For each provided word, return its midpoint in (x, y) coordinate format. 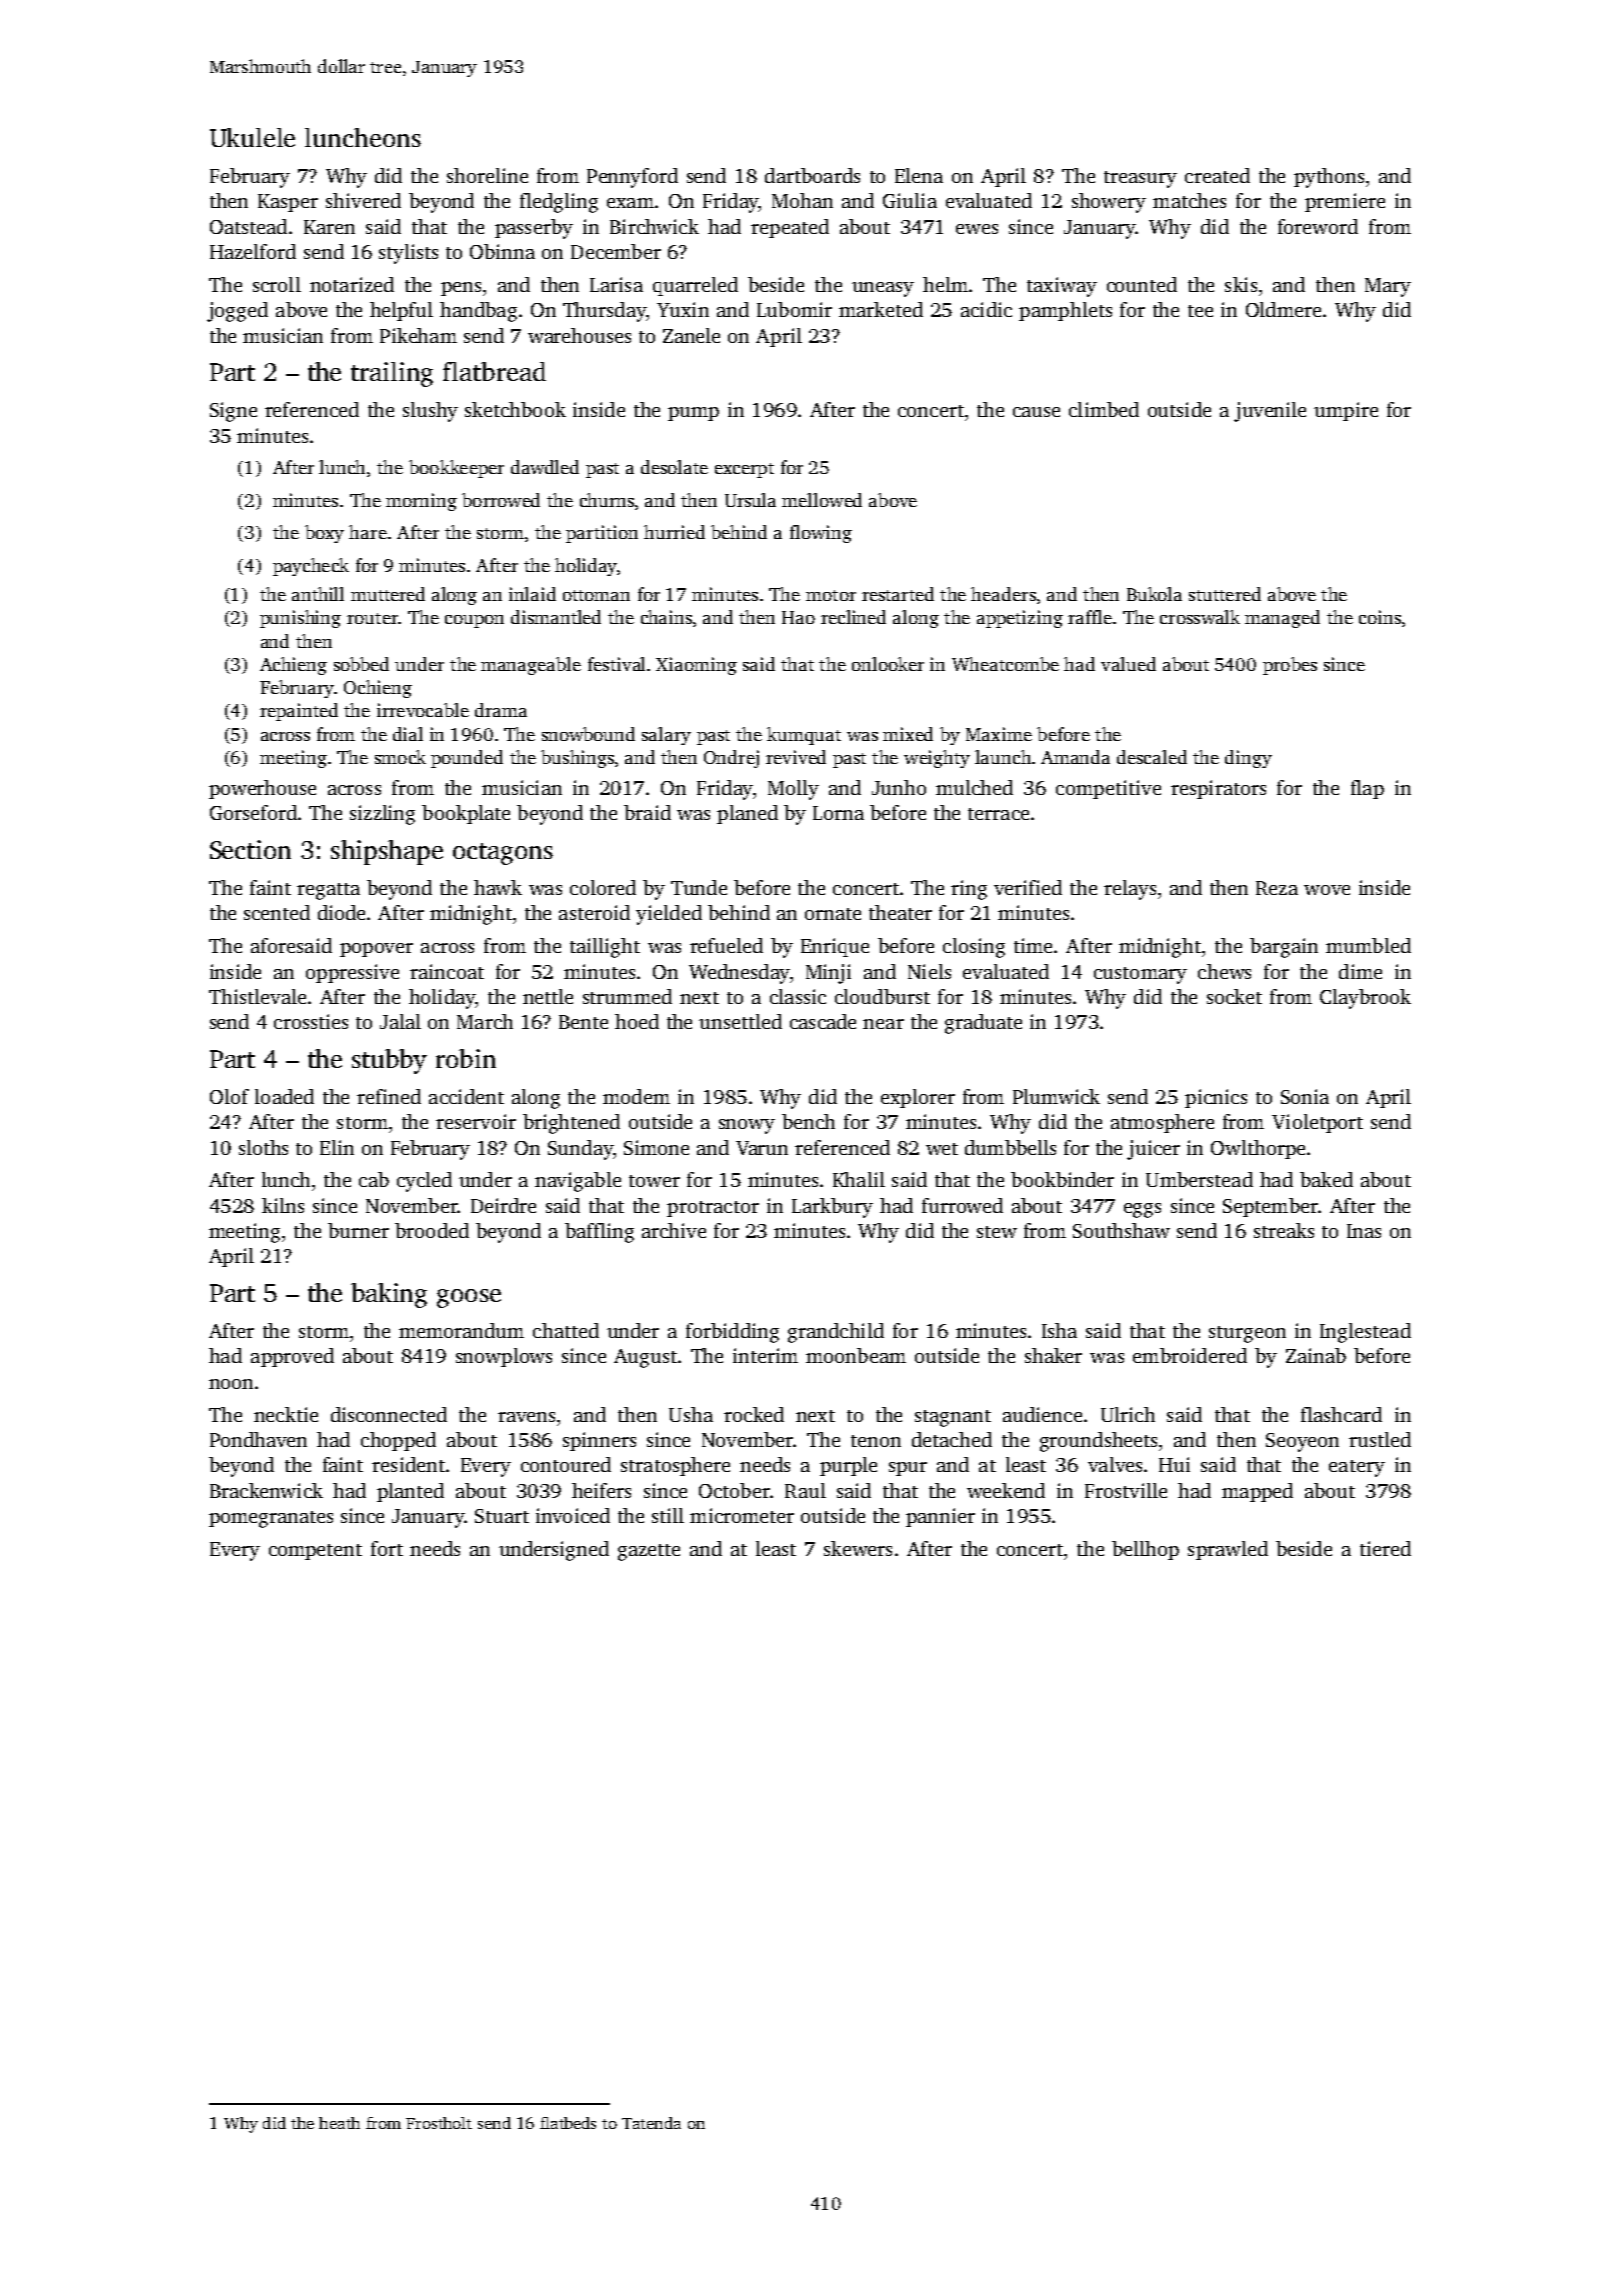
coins (1380, 617)
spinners (599, 1441)
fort (387, 1548)
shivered (363, 200)
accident (466, 1096)
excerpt (744, 470)
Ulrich (1128, 1414)
